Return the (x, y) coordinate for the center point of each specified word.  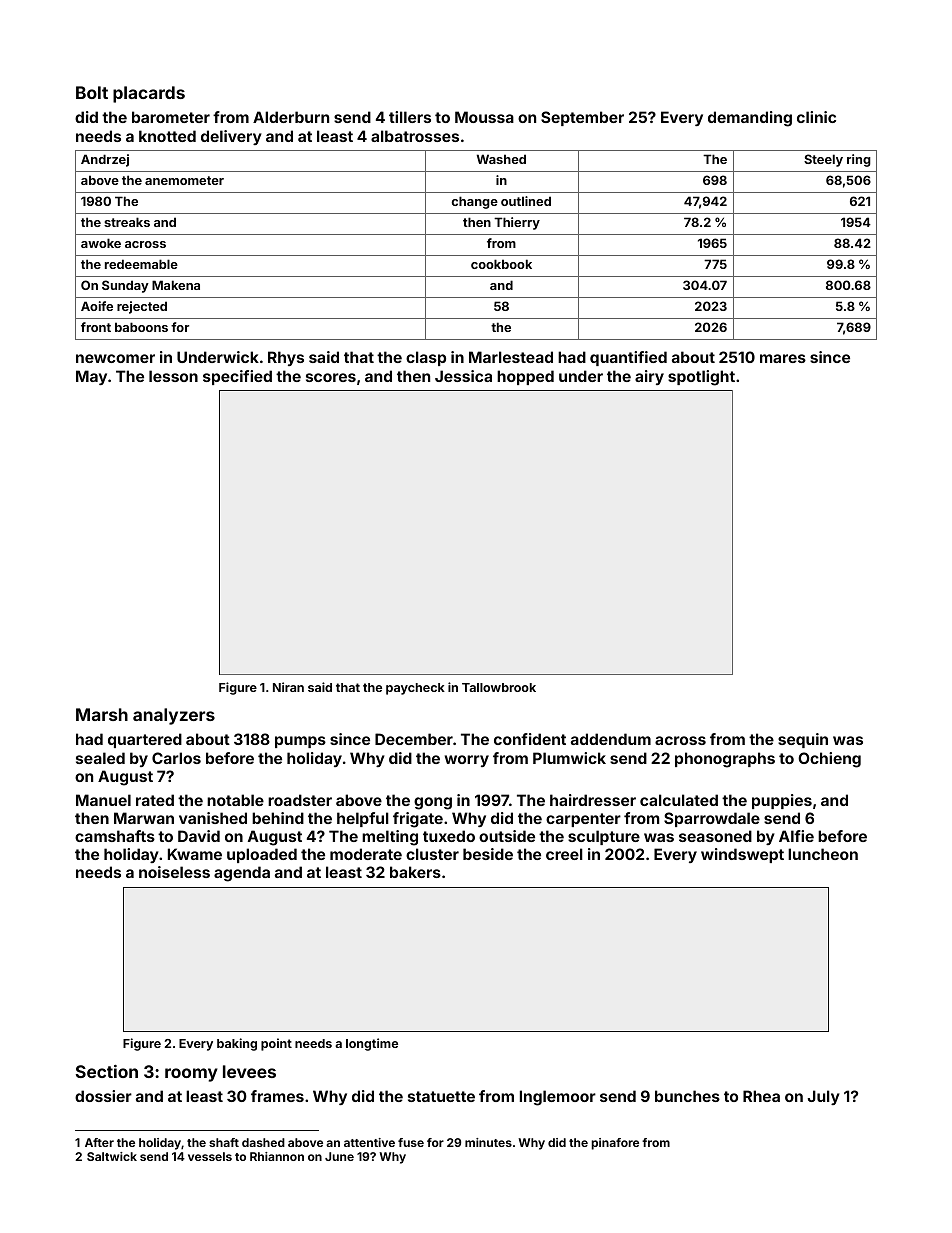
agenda (242, 874)
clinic (816, 117)
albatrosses (415, 136)
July (824, 1097)
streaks (127, 222)
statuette (441, 1096)
